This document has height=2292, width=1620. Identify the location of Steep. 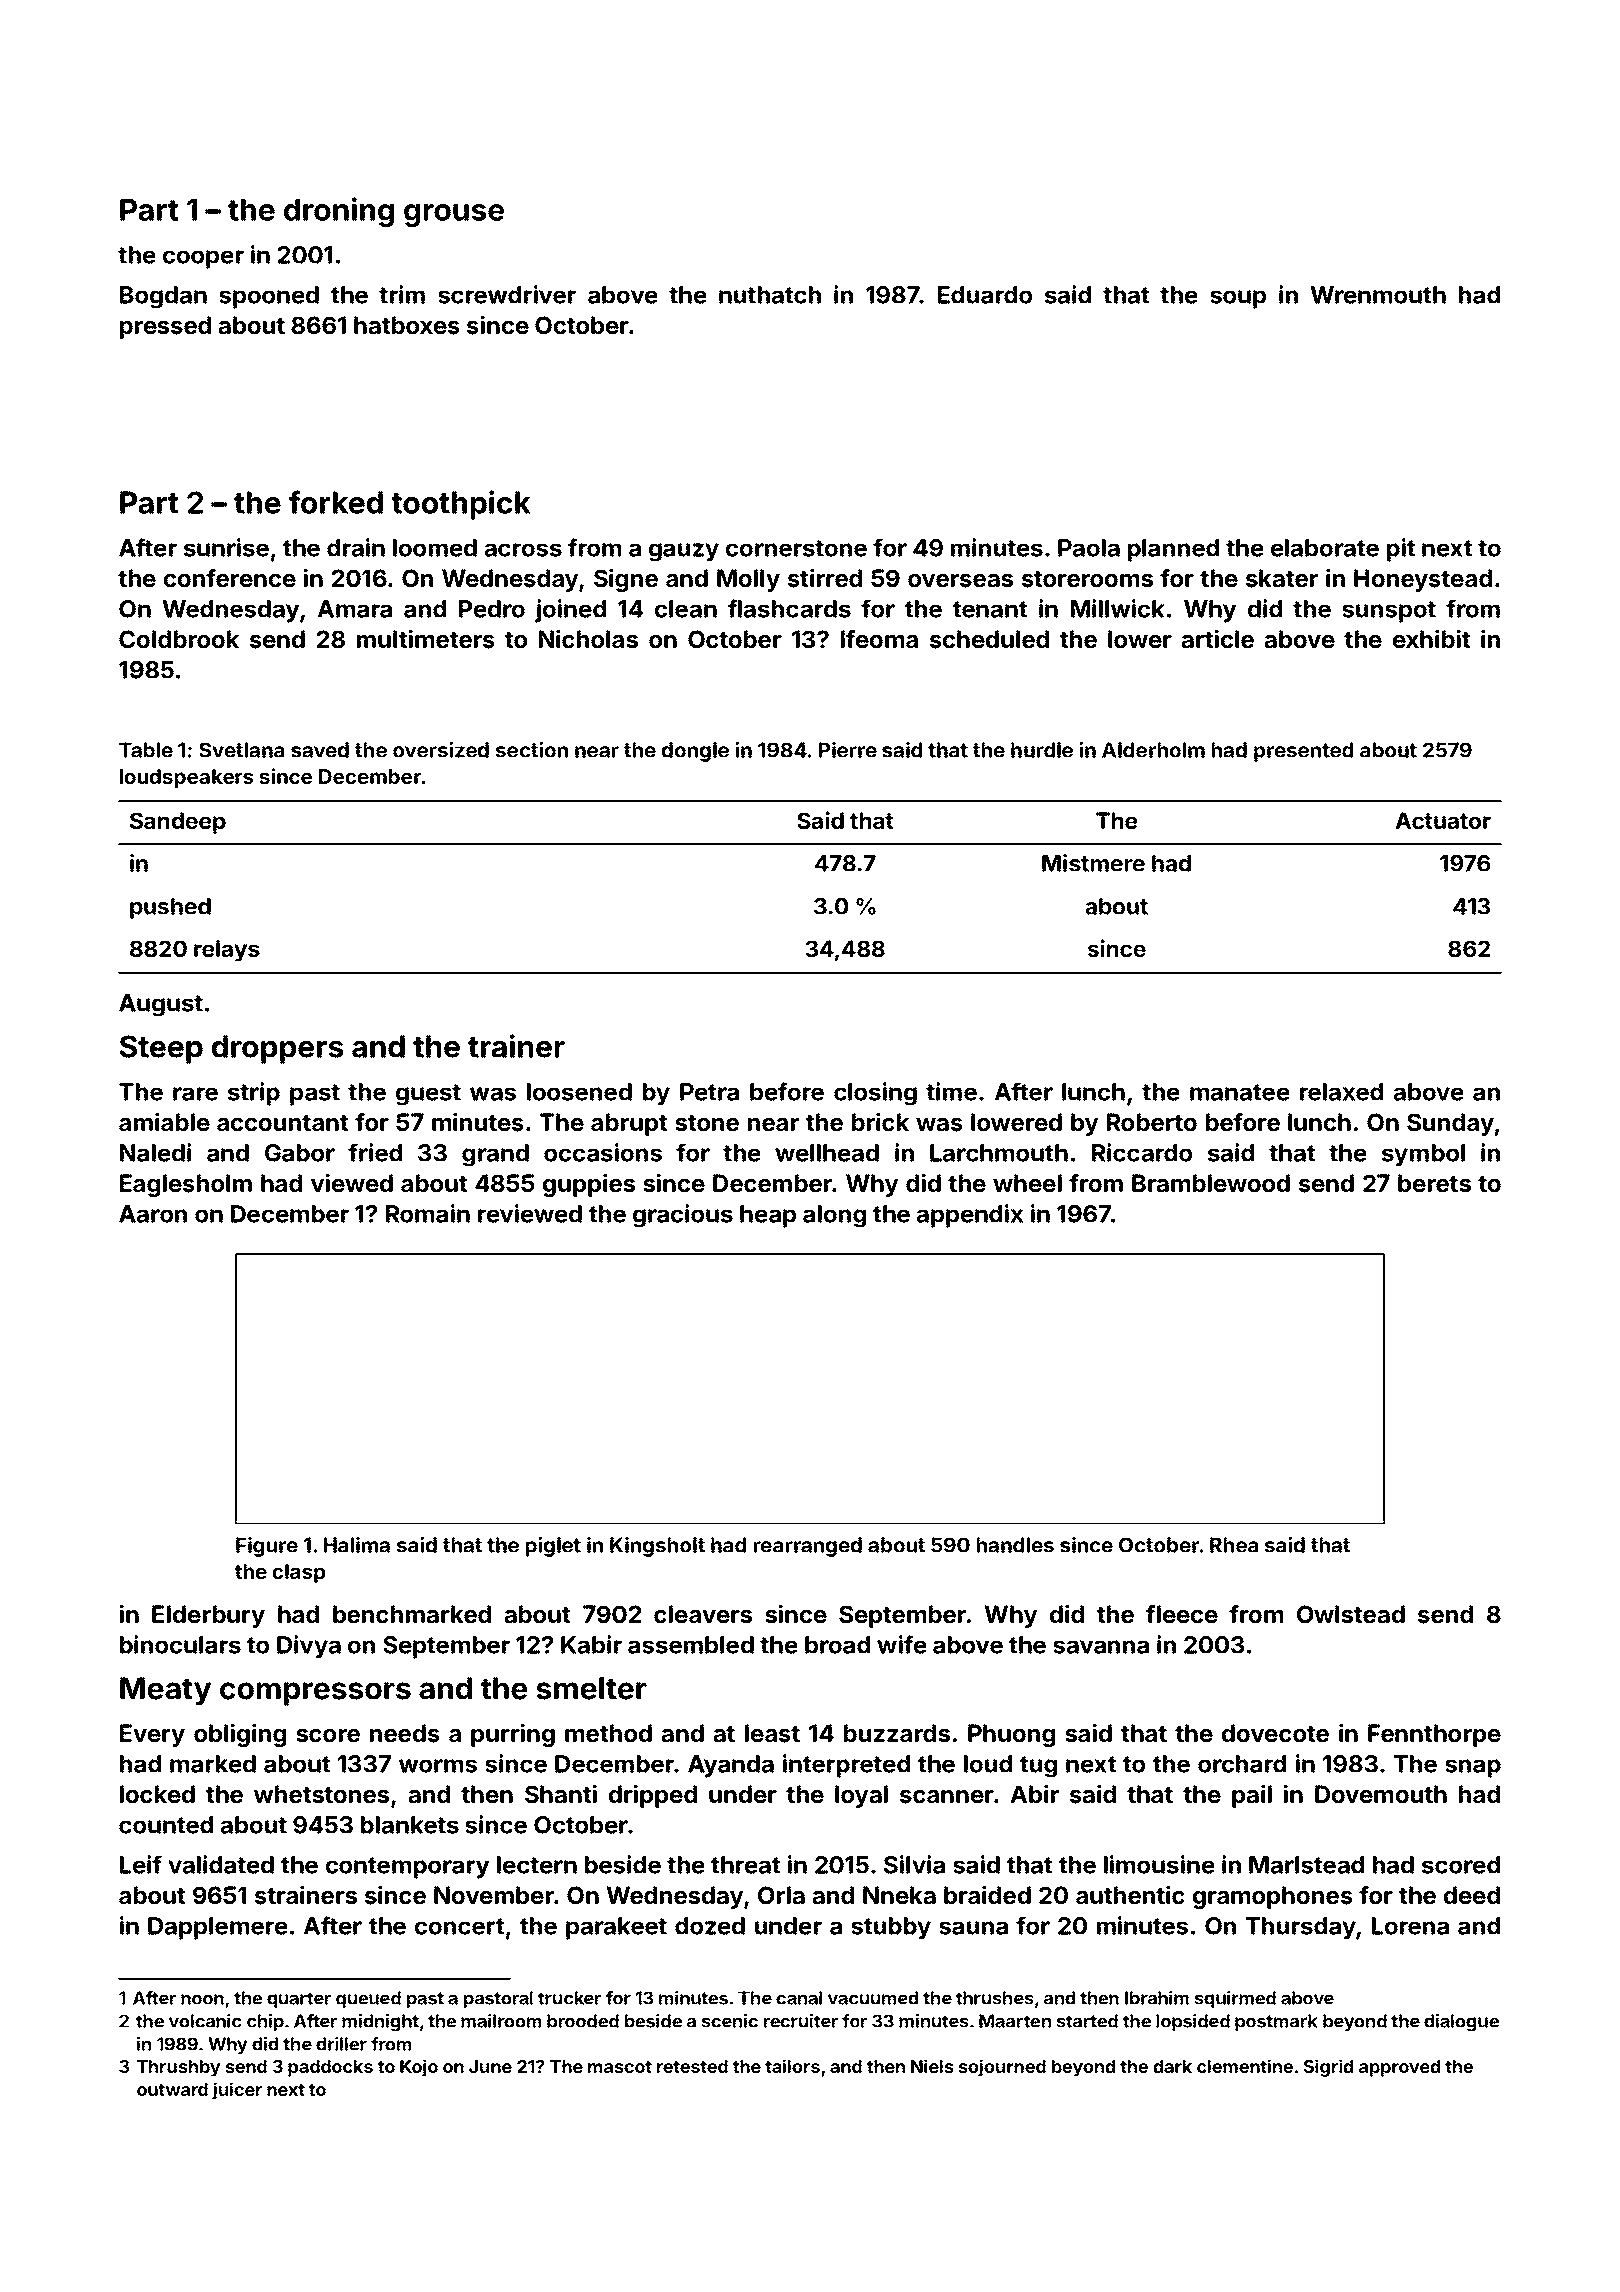
(161, 1049).
